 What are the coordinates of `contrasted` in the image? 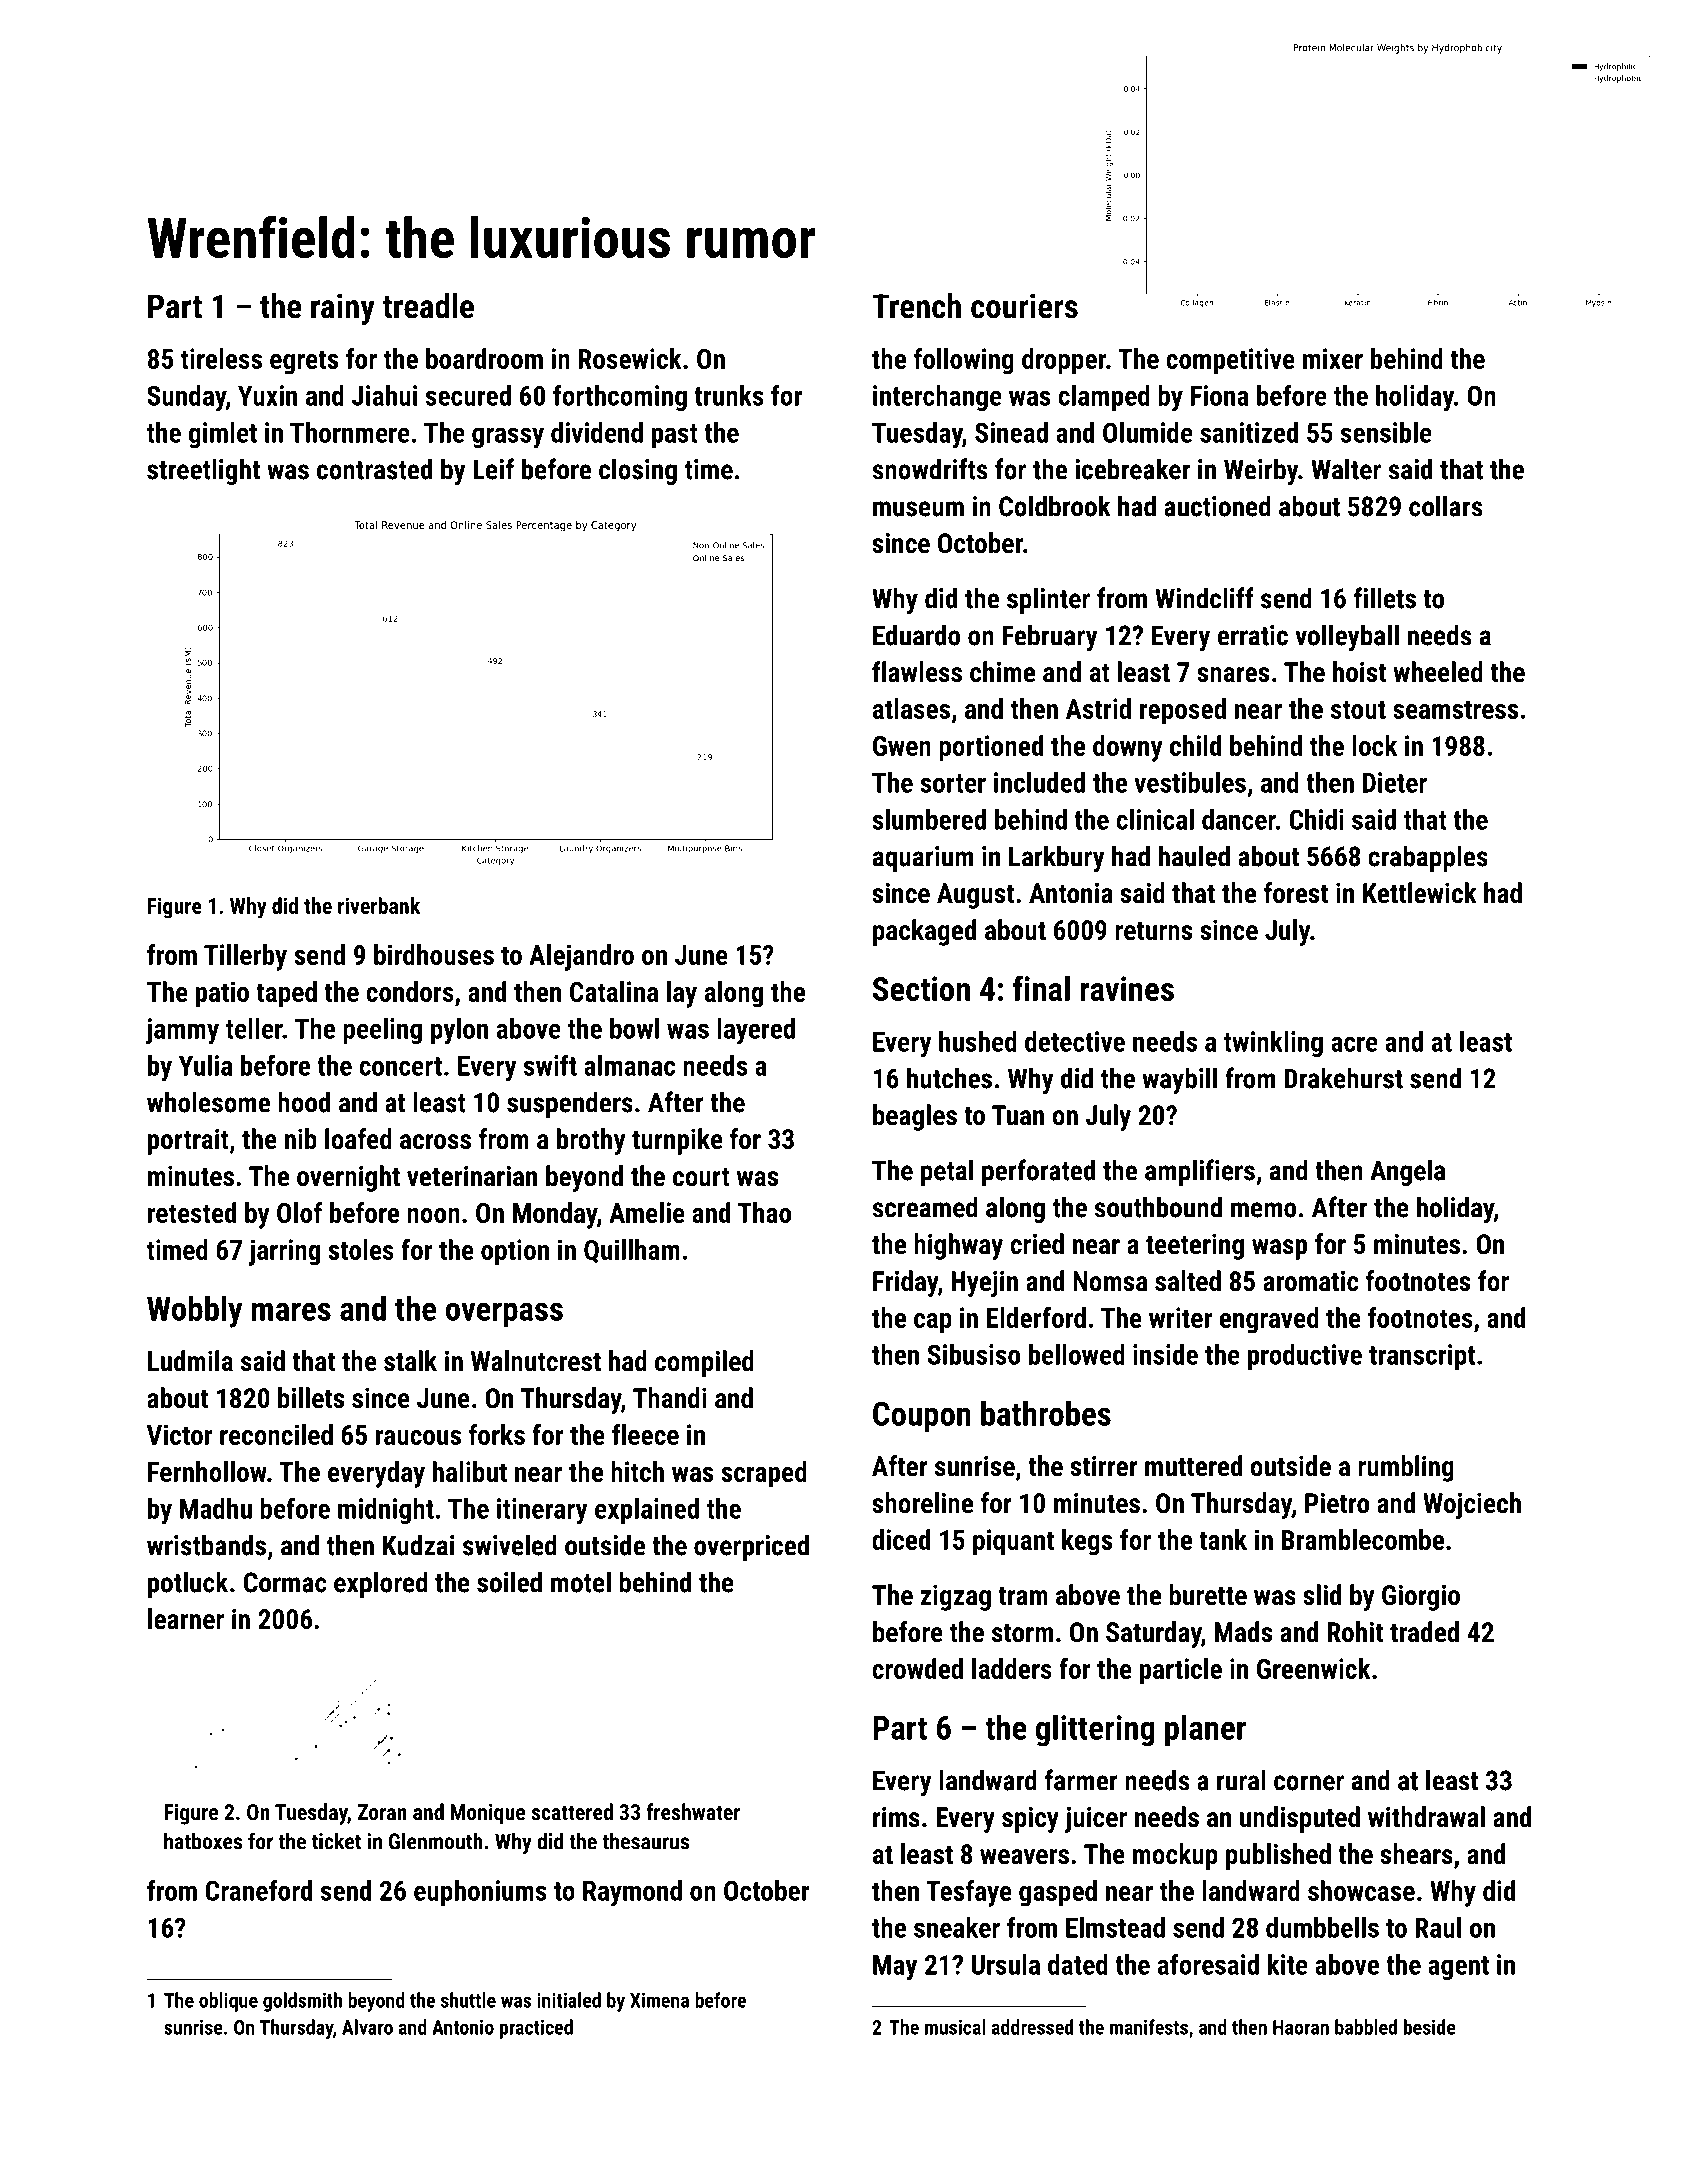 It's located at (374, 469).
